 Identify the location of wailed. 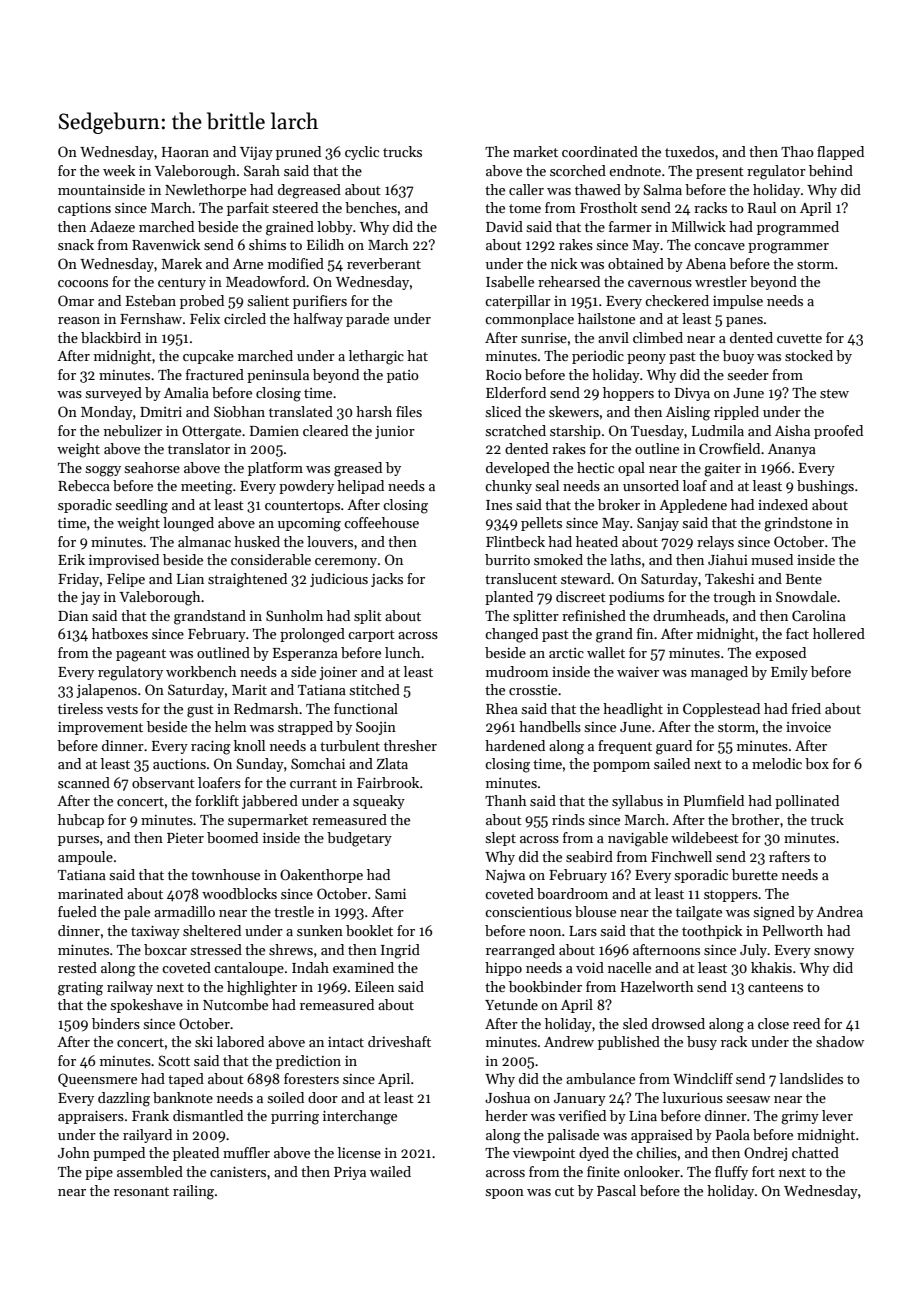
(390, 1171).
